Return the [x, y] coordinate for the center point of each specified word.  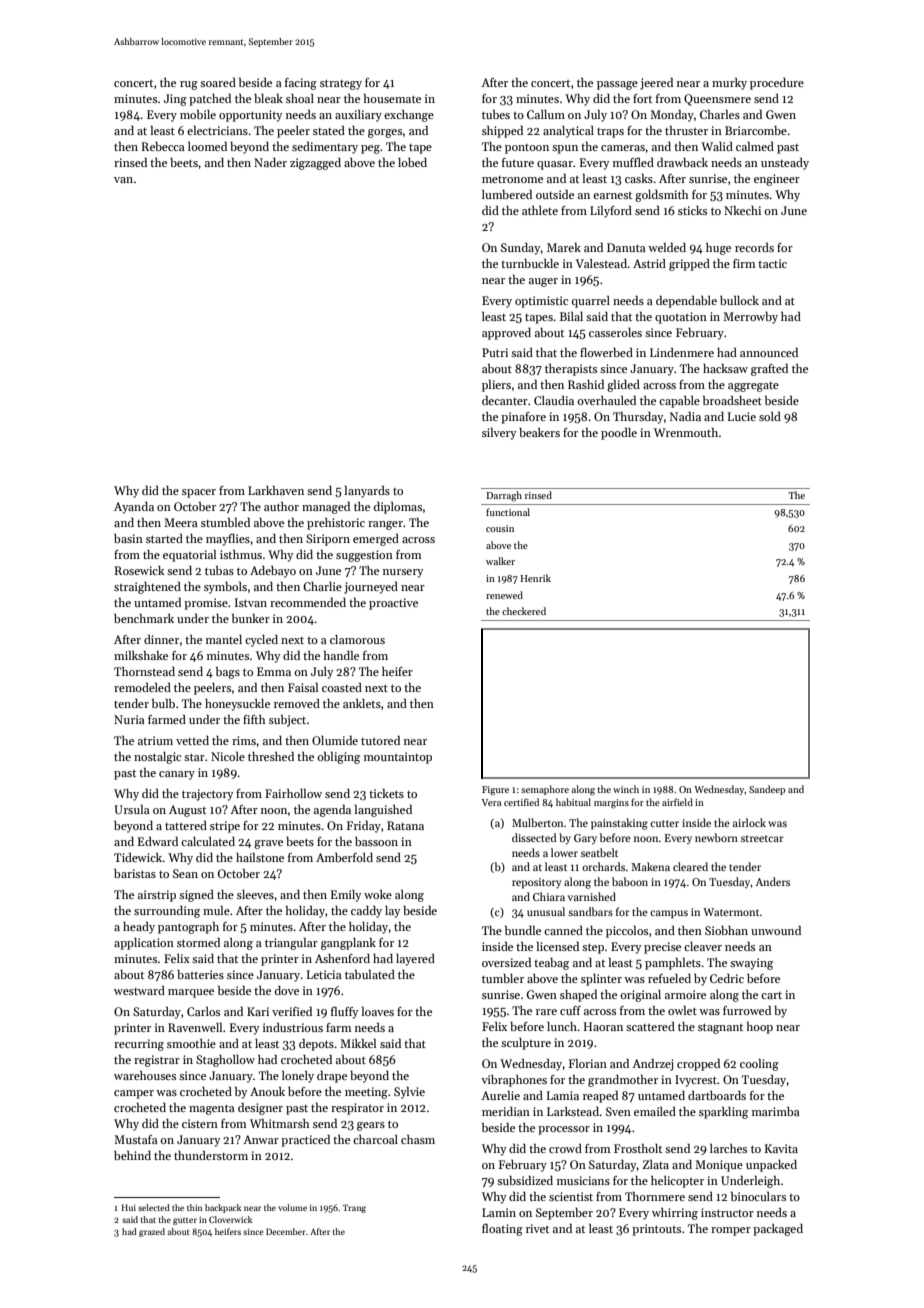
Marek [564, 247]
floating [502, 1229]
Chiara [549, 896]
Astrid [649, 263]
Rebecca [163, 146]
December [286, 1231]
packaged [778, 1230]
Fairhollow [293, 793]
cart [771, 995]
